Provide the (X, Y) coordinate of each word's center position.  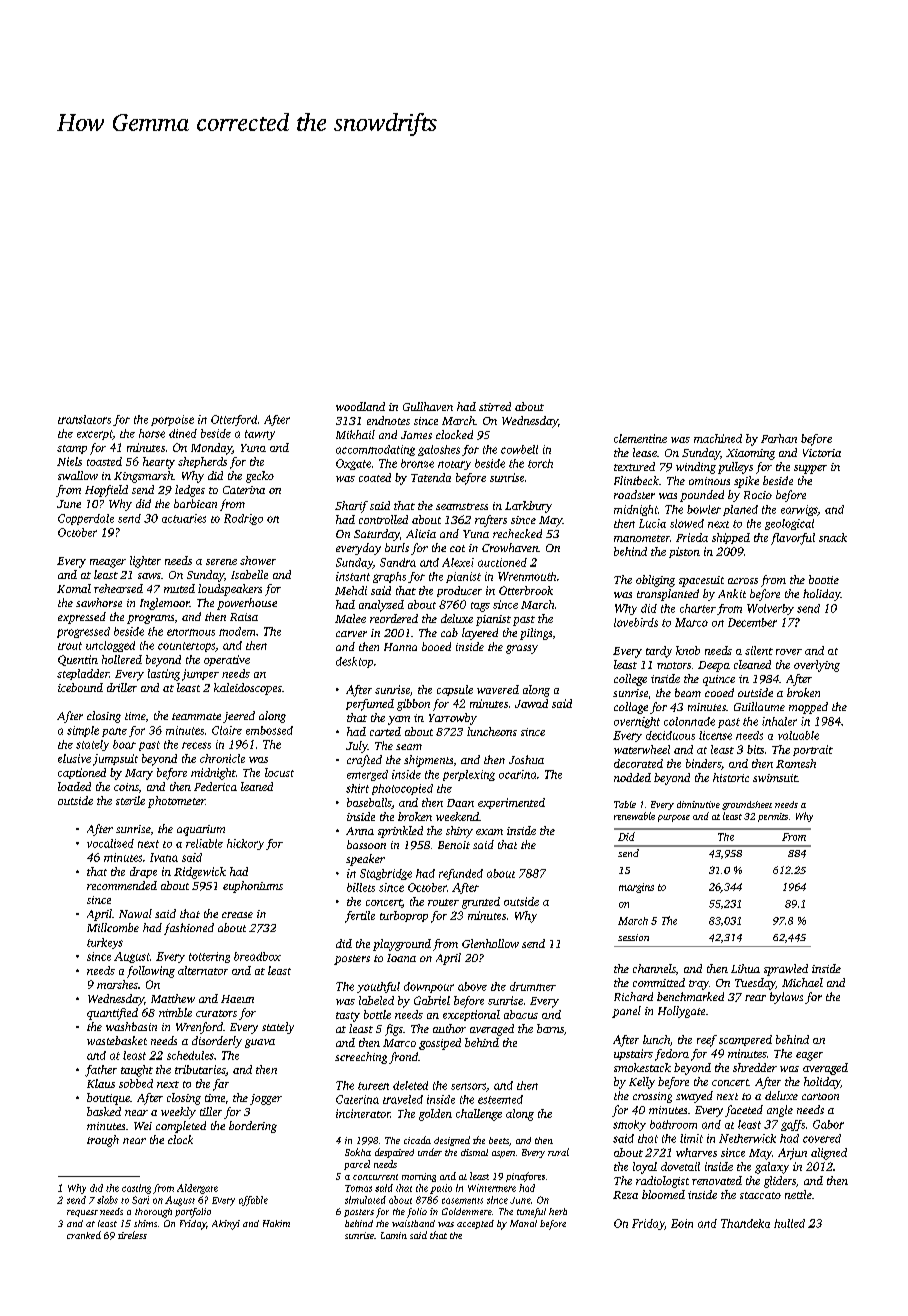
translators (84, 419)
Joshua (526, 759)
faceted (744, 1111)
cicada (417, 1140)
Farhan (779, 438)
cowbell (519, 449)
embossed (269, 730)
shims (145, 1223)
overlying (817, 666)
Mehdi (351, 590)
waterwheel (642, 749)
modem (237, 631)
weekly (178, 1113)
